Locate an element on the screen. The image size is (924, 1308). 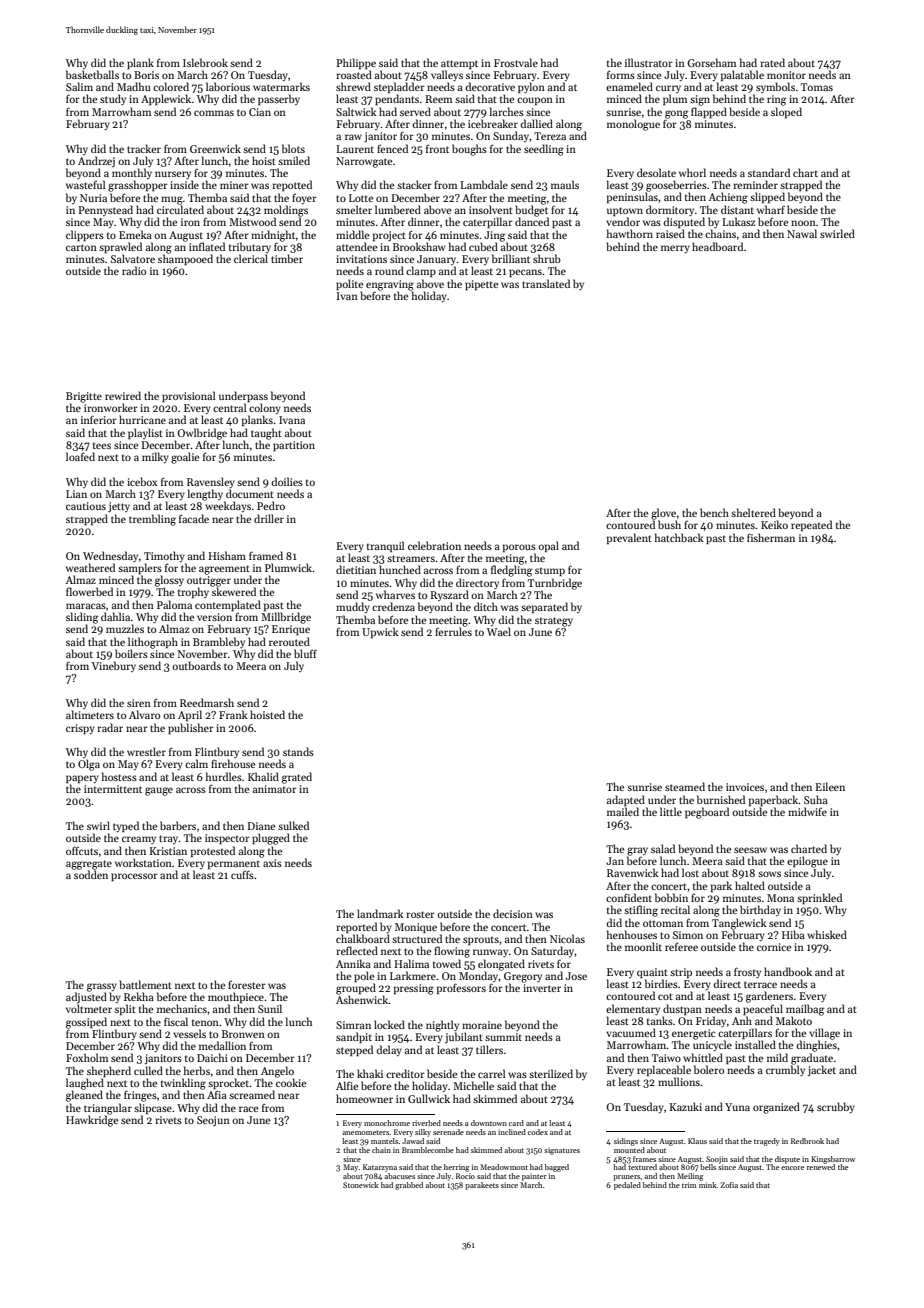
maracas is located at coordinates (86, 606).
